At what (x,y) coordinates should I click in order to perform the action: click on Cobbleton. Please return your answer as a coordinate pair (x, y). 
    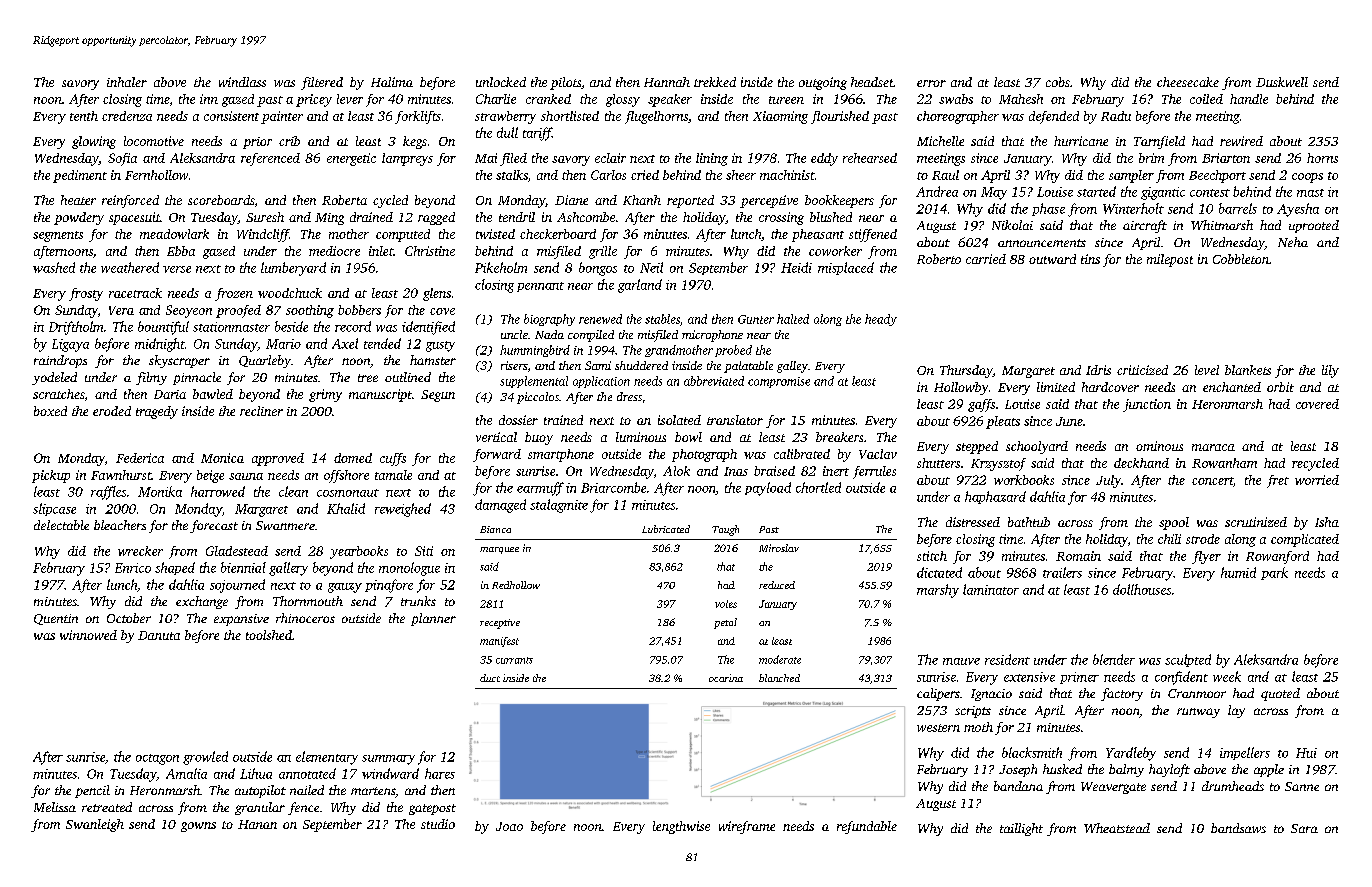
    Looking at the image, I should click on (1241, 259).
